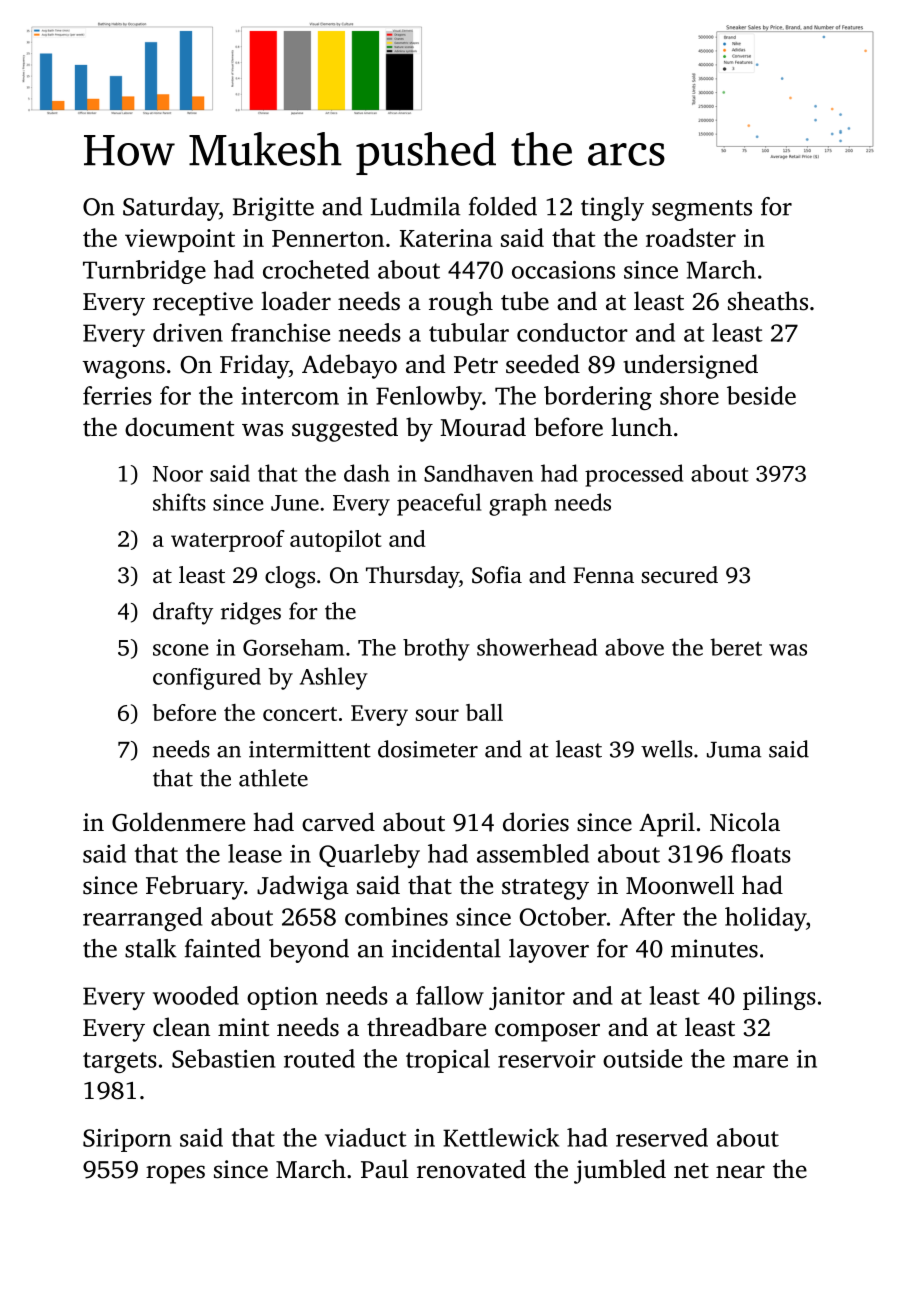 The height and width of the document is (1296, 913). What do you see at coordinates (680, 575) in the document?
I see `secured` at bounding box center [680, 575].
